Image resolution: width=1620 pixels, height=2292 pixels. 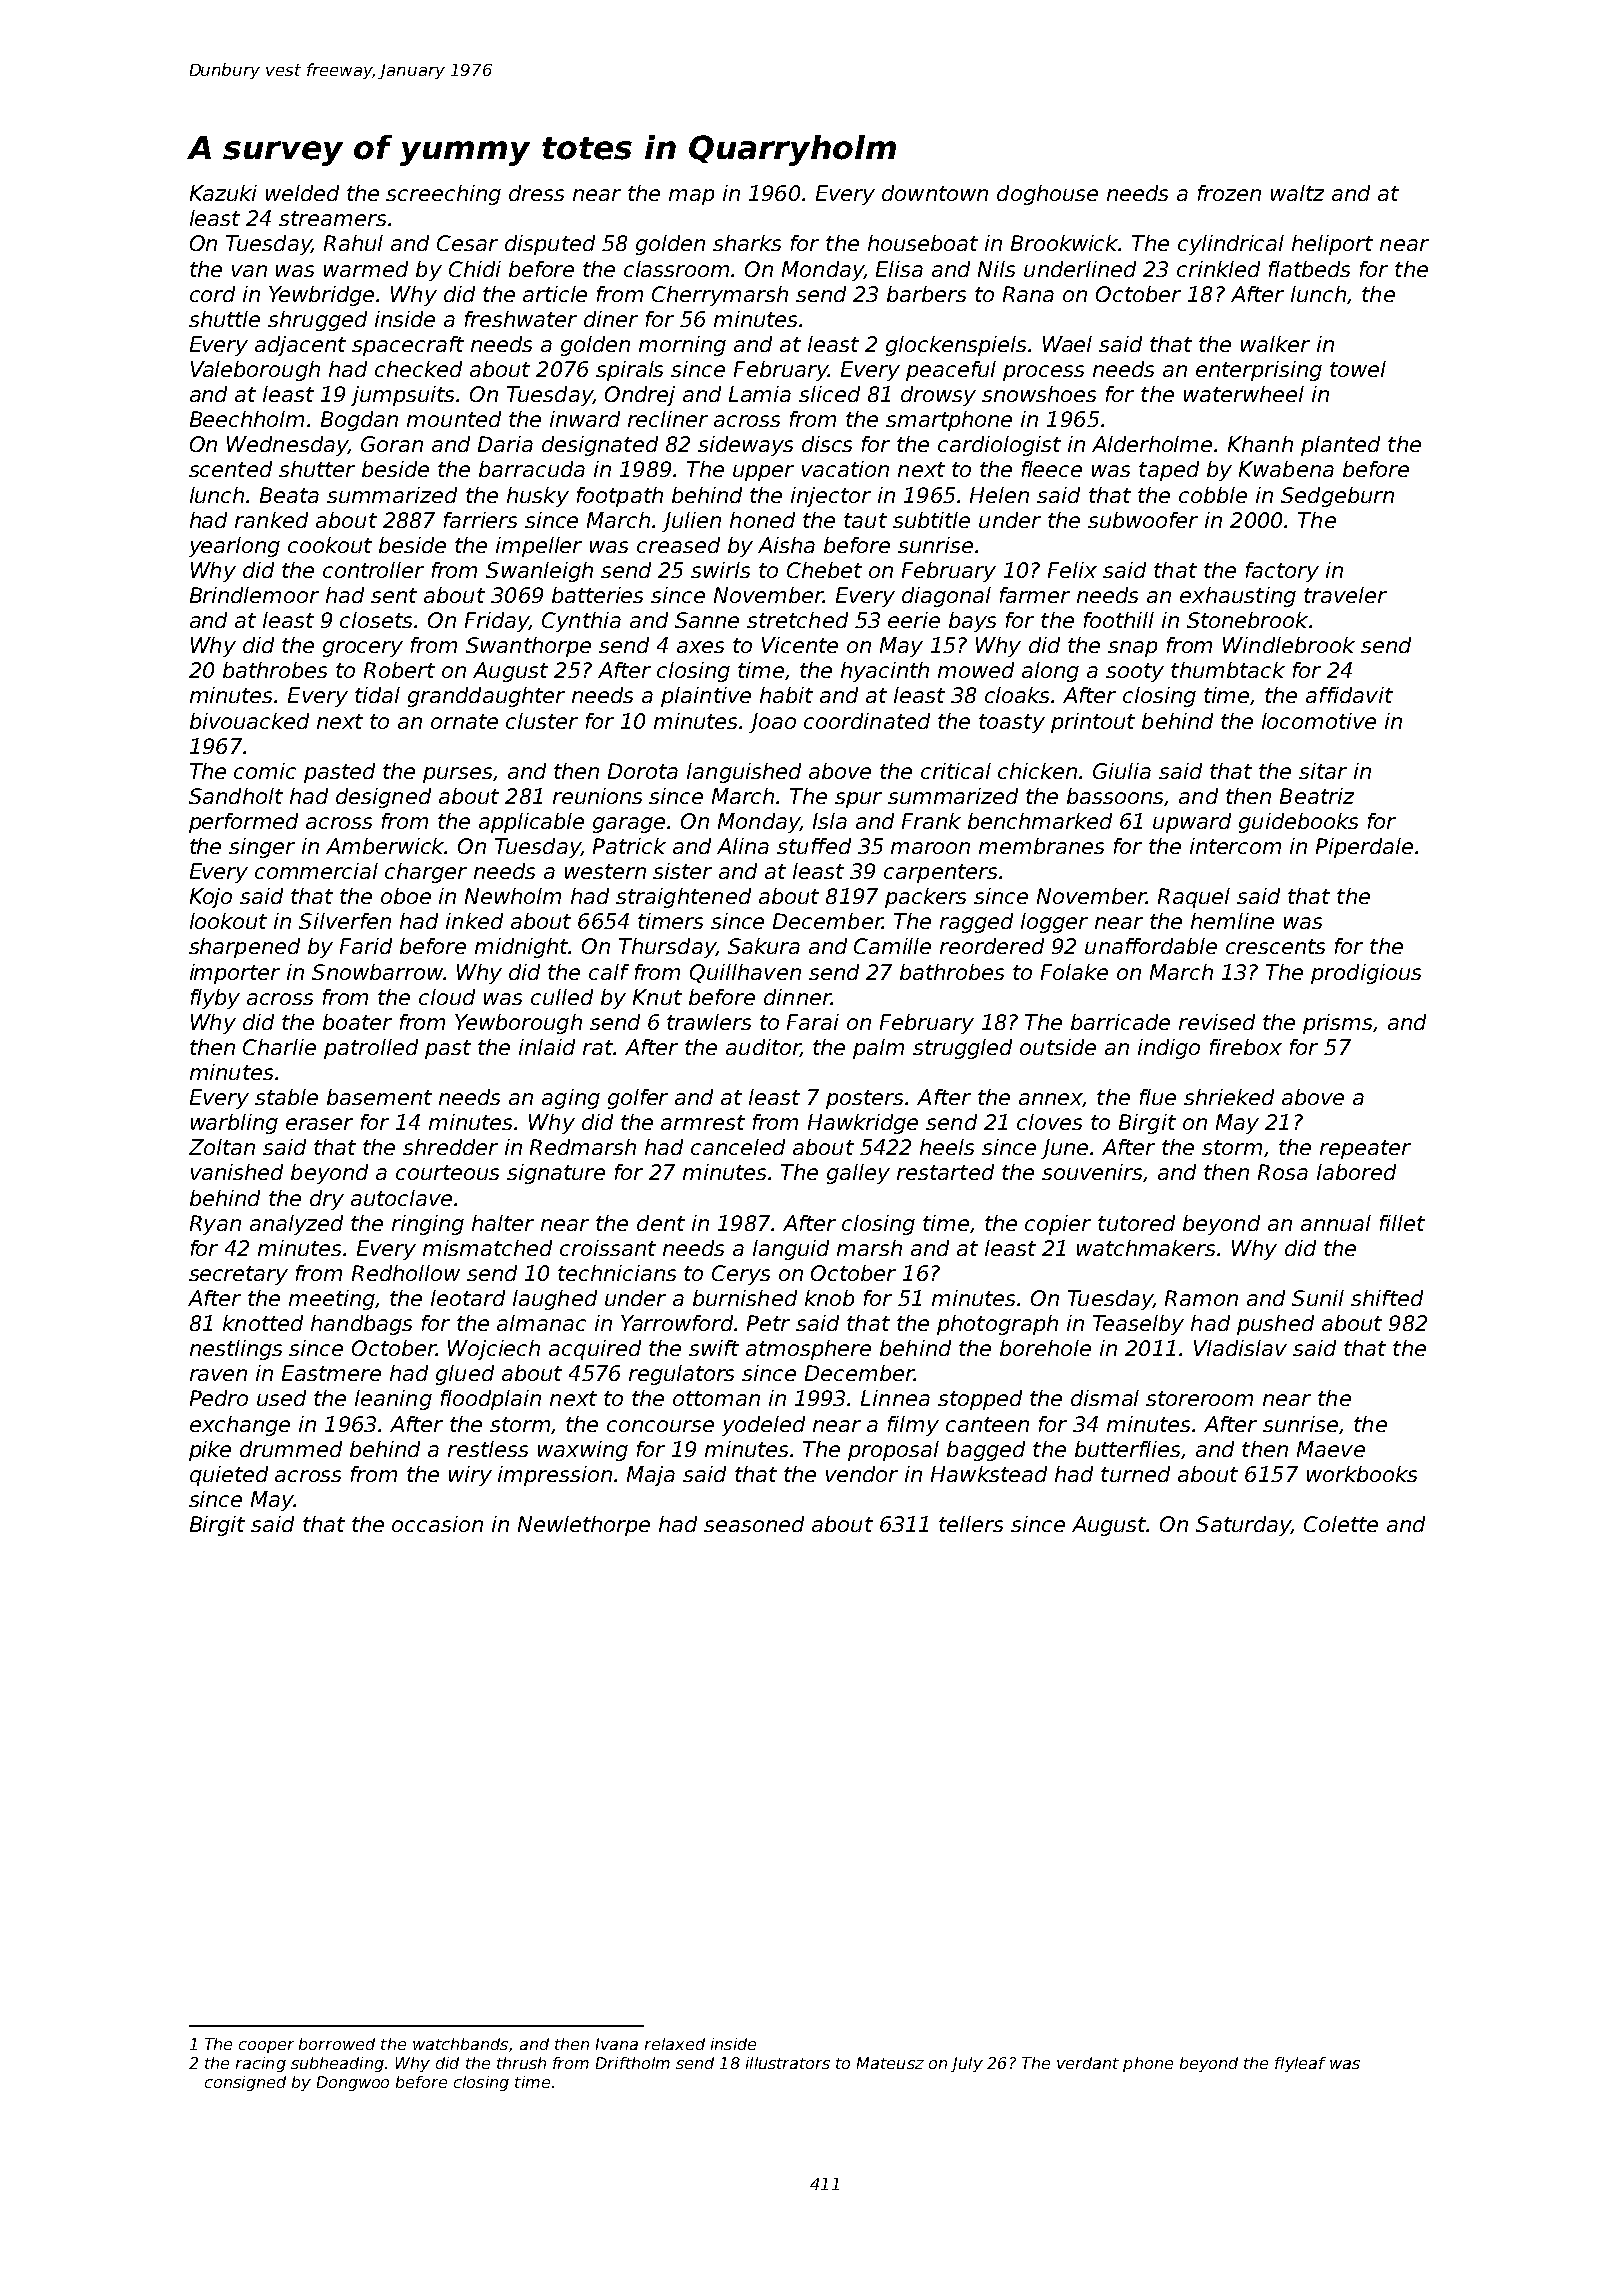 What do you see at coordinates (538, 497) in the screenshot?
I see `husky` at bounding box center [538, 497].
